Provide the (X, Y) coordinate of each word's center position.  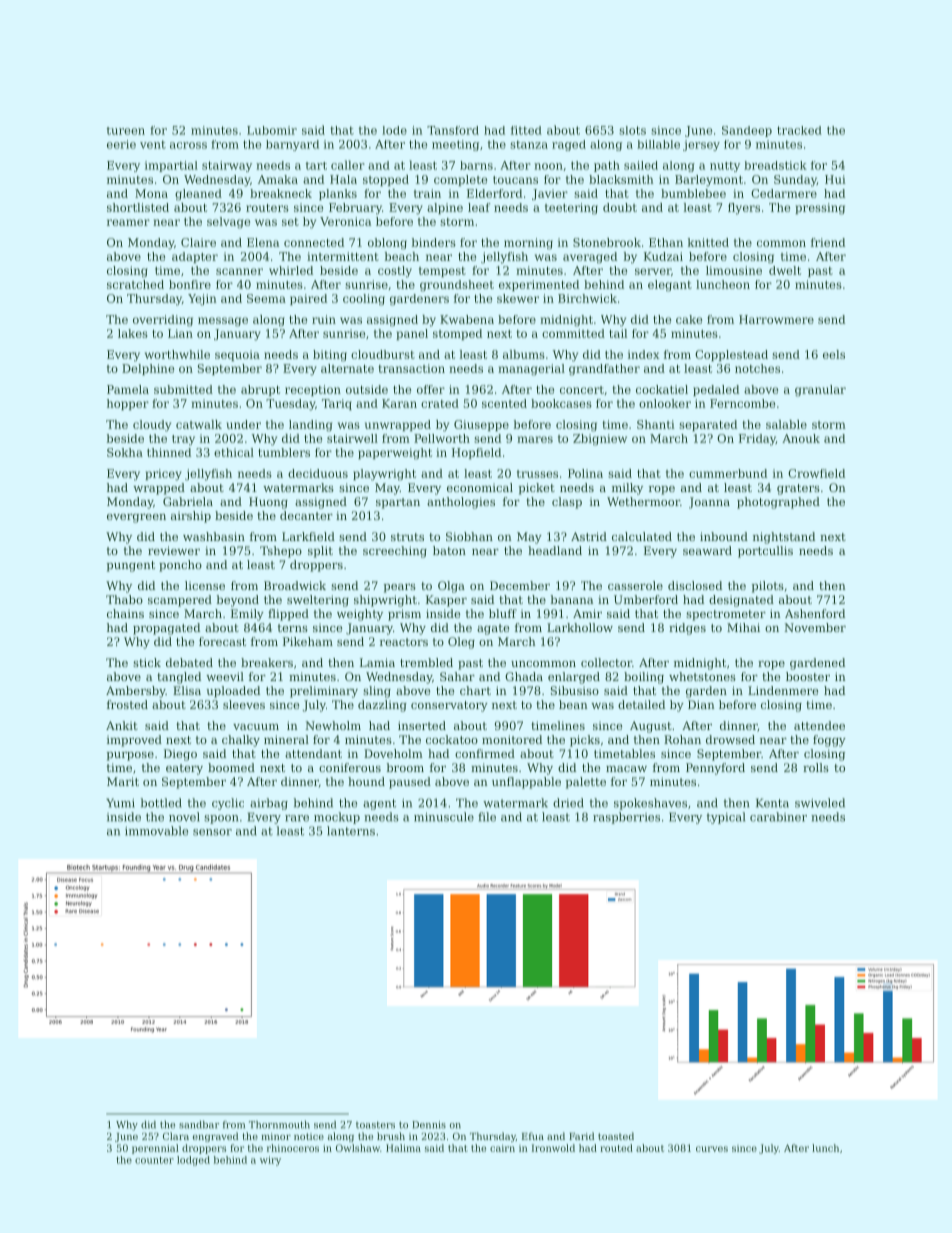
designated (741, 601)
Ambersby (136, 692)
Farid (581, 1136)
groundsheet (457, 286)
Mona (151, 193)
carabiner (778, 817)
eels (834, 354)
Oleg (461, 643)
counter (154, 1160)
